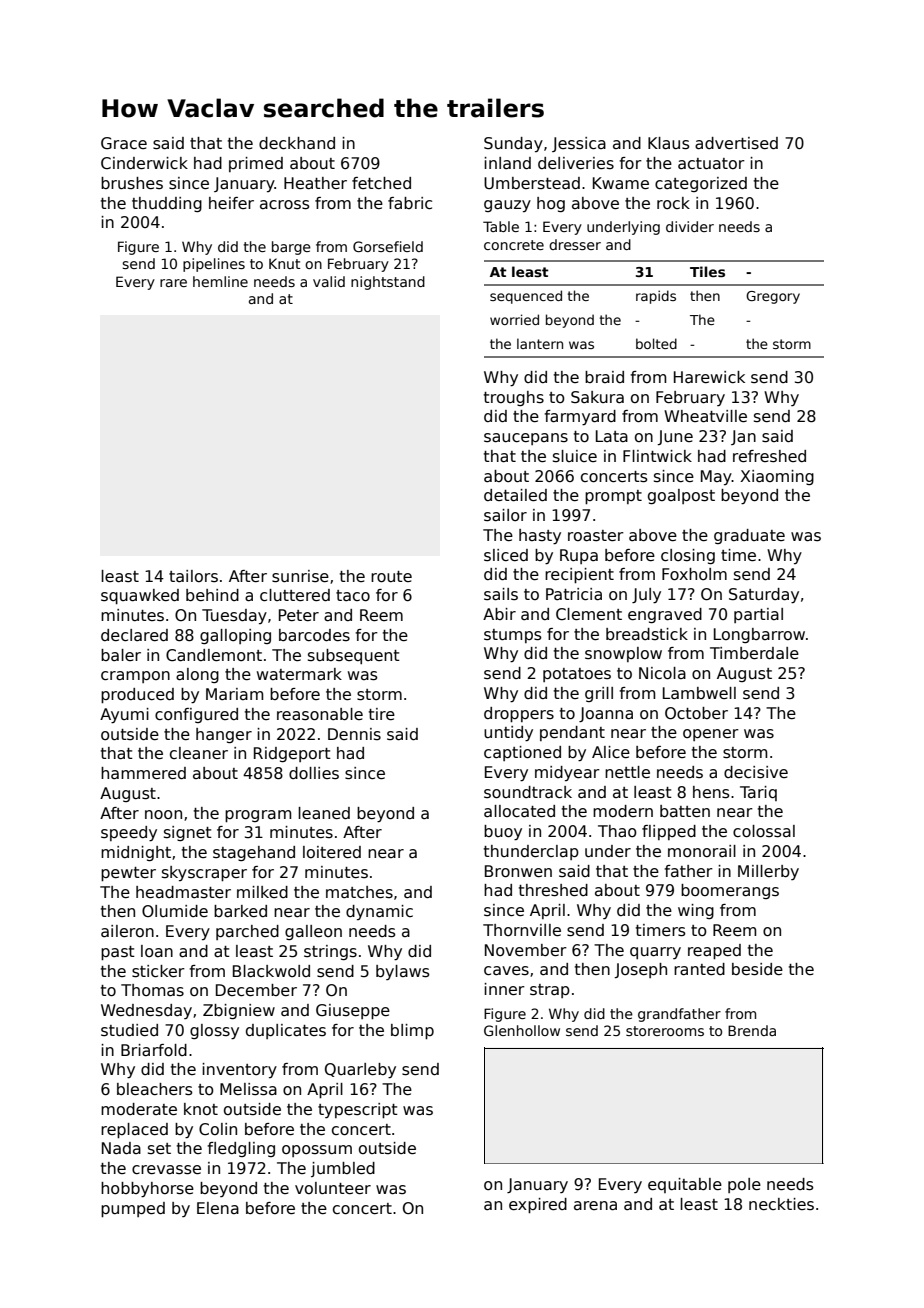 This page has height=1308, width=924. What do you see at coordinates (696, 713) in the page?
I see `October` at bounding box center [696, 713].
